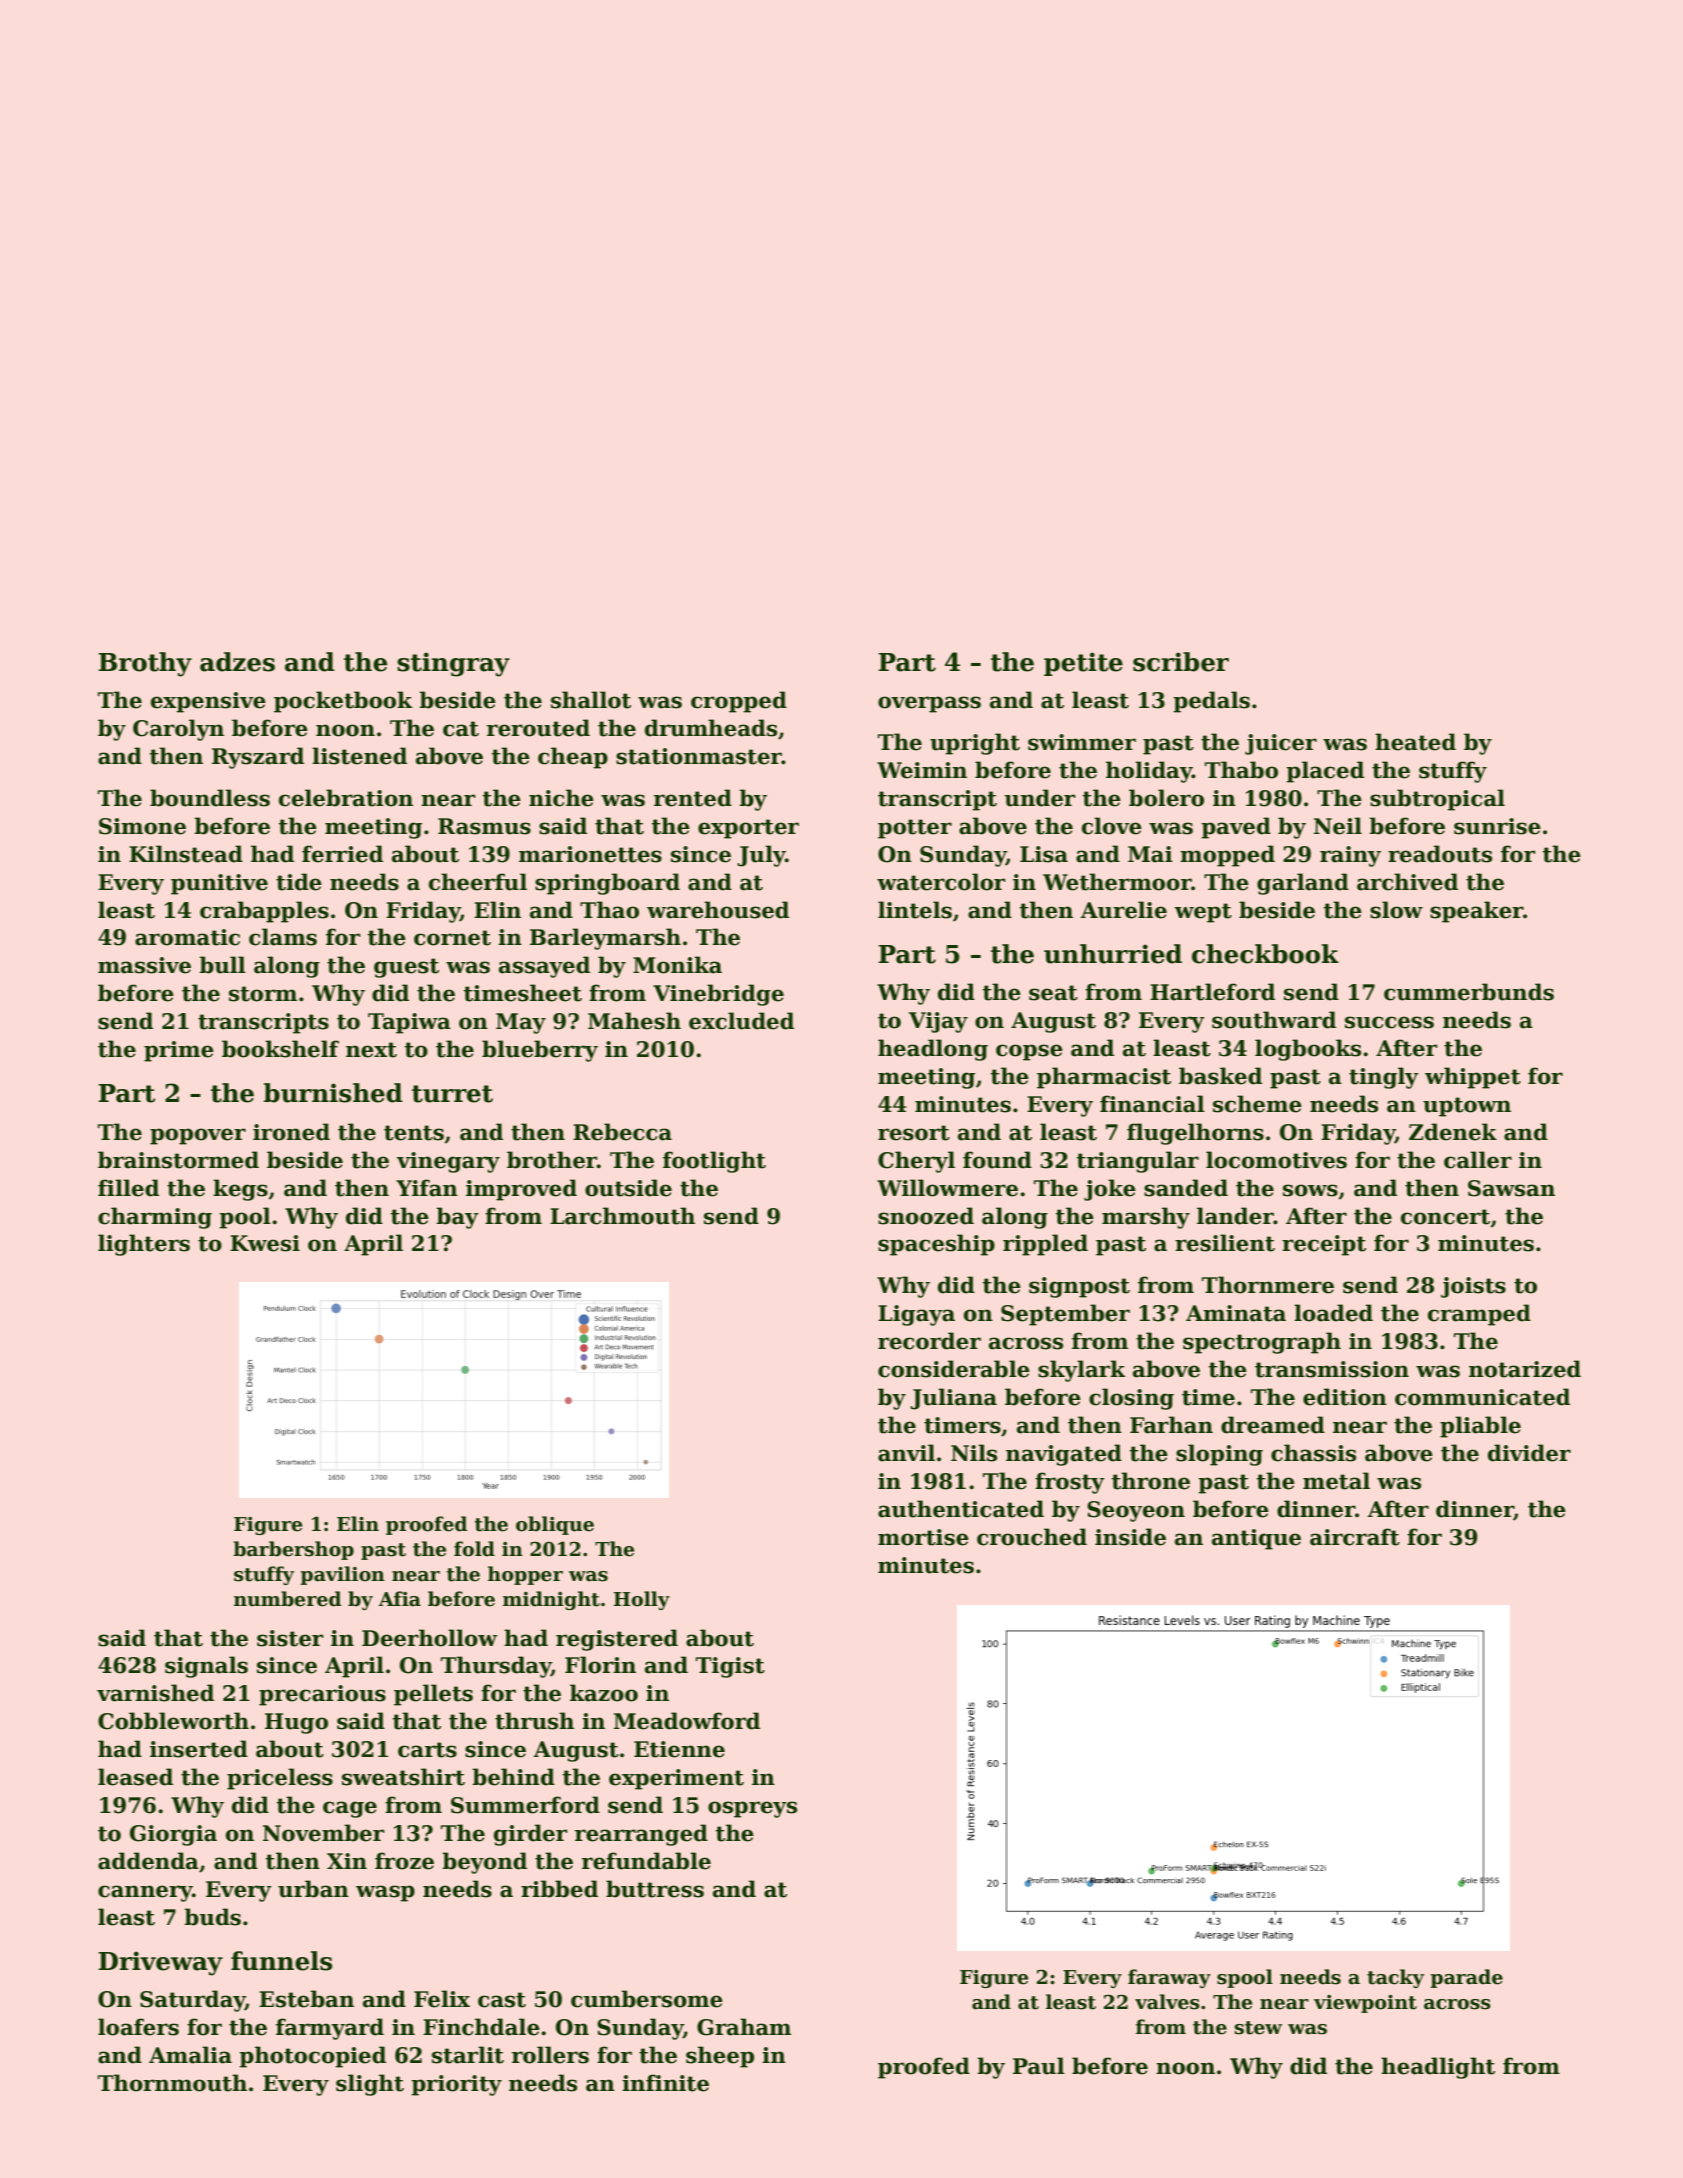 Image resolution: width=1683 pixels, height=2178 pixels. What do you see at coordinates (206, 1667) in the screenshot?
I see `signals` at bounding box center [206, 1667].
